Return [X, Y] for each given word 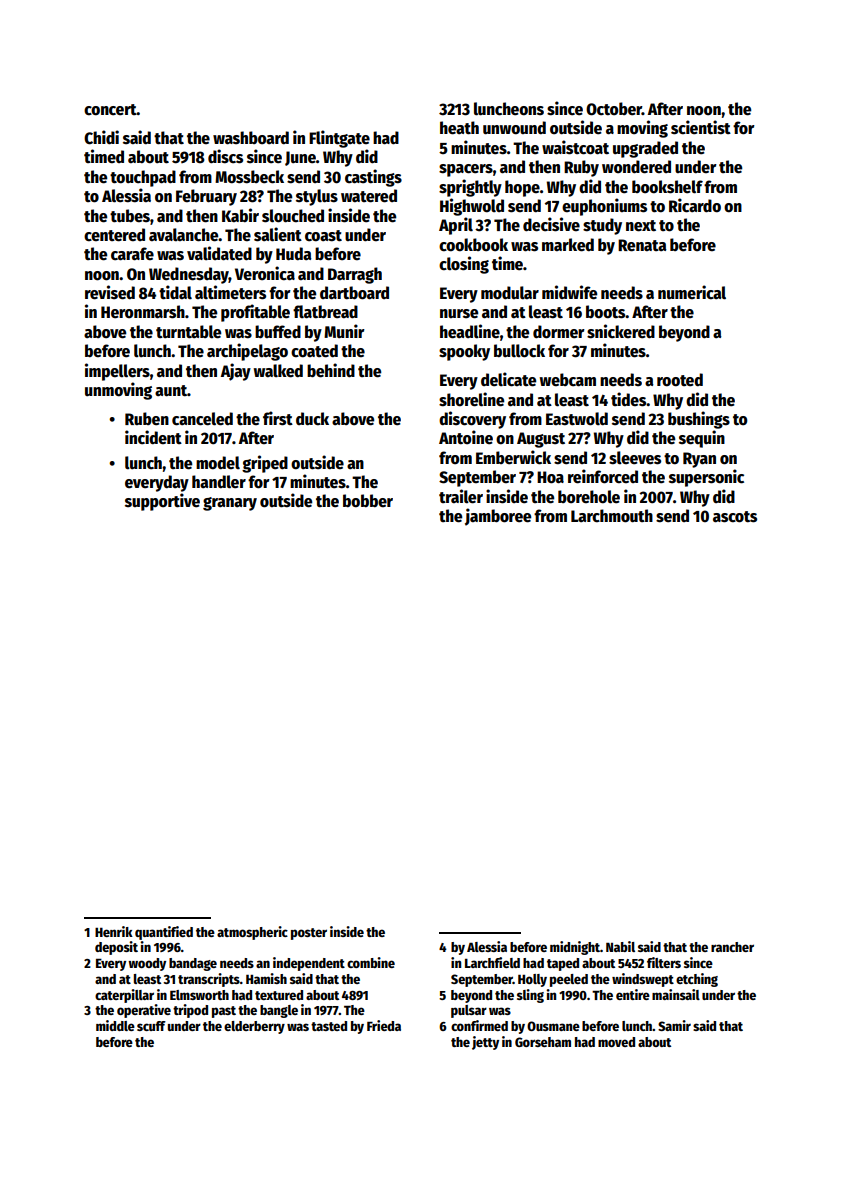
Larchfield [492, 962]
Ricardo [695, 205]
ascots [735, 517]
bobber [368, 501]
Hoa [550, 477]
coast [323, 236]
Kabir [240, 215]
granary [230, 504]
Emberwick [513, 457]
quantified [164, 933]
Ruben [147, 419]
